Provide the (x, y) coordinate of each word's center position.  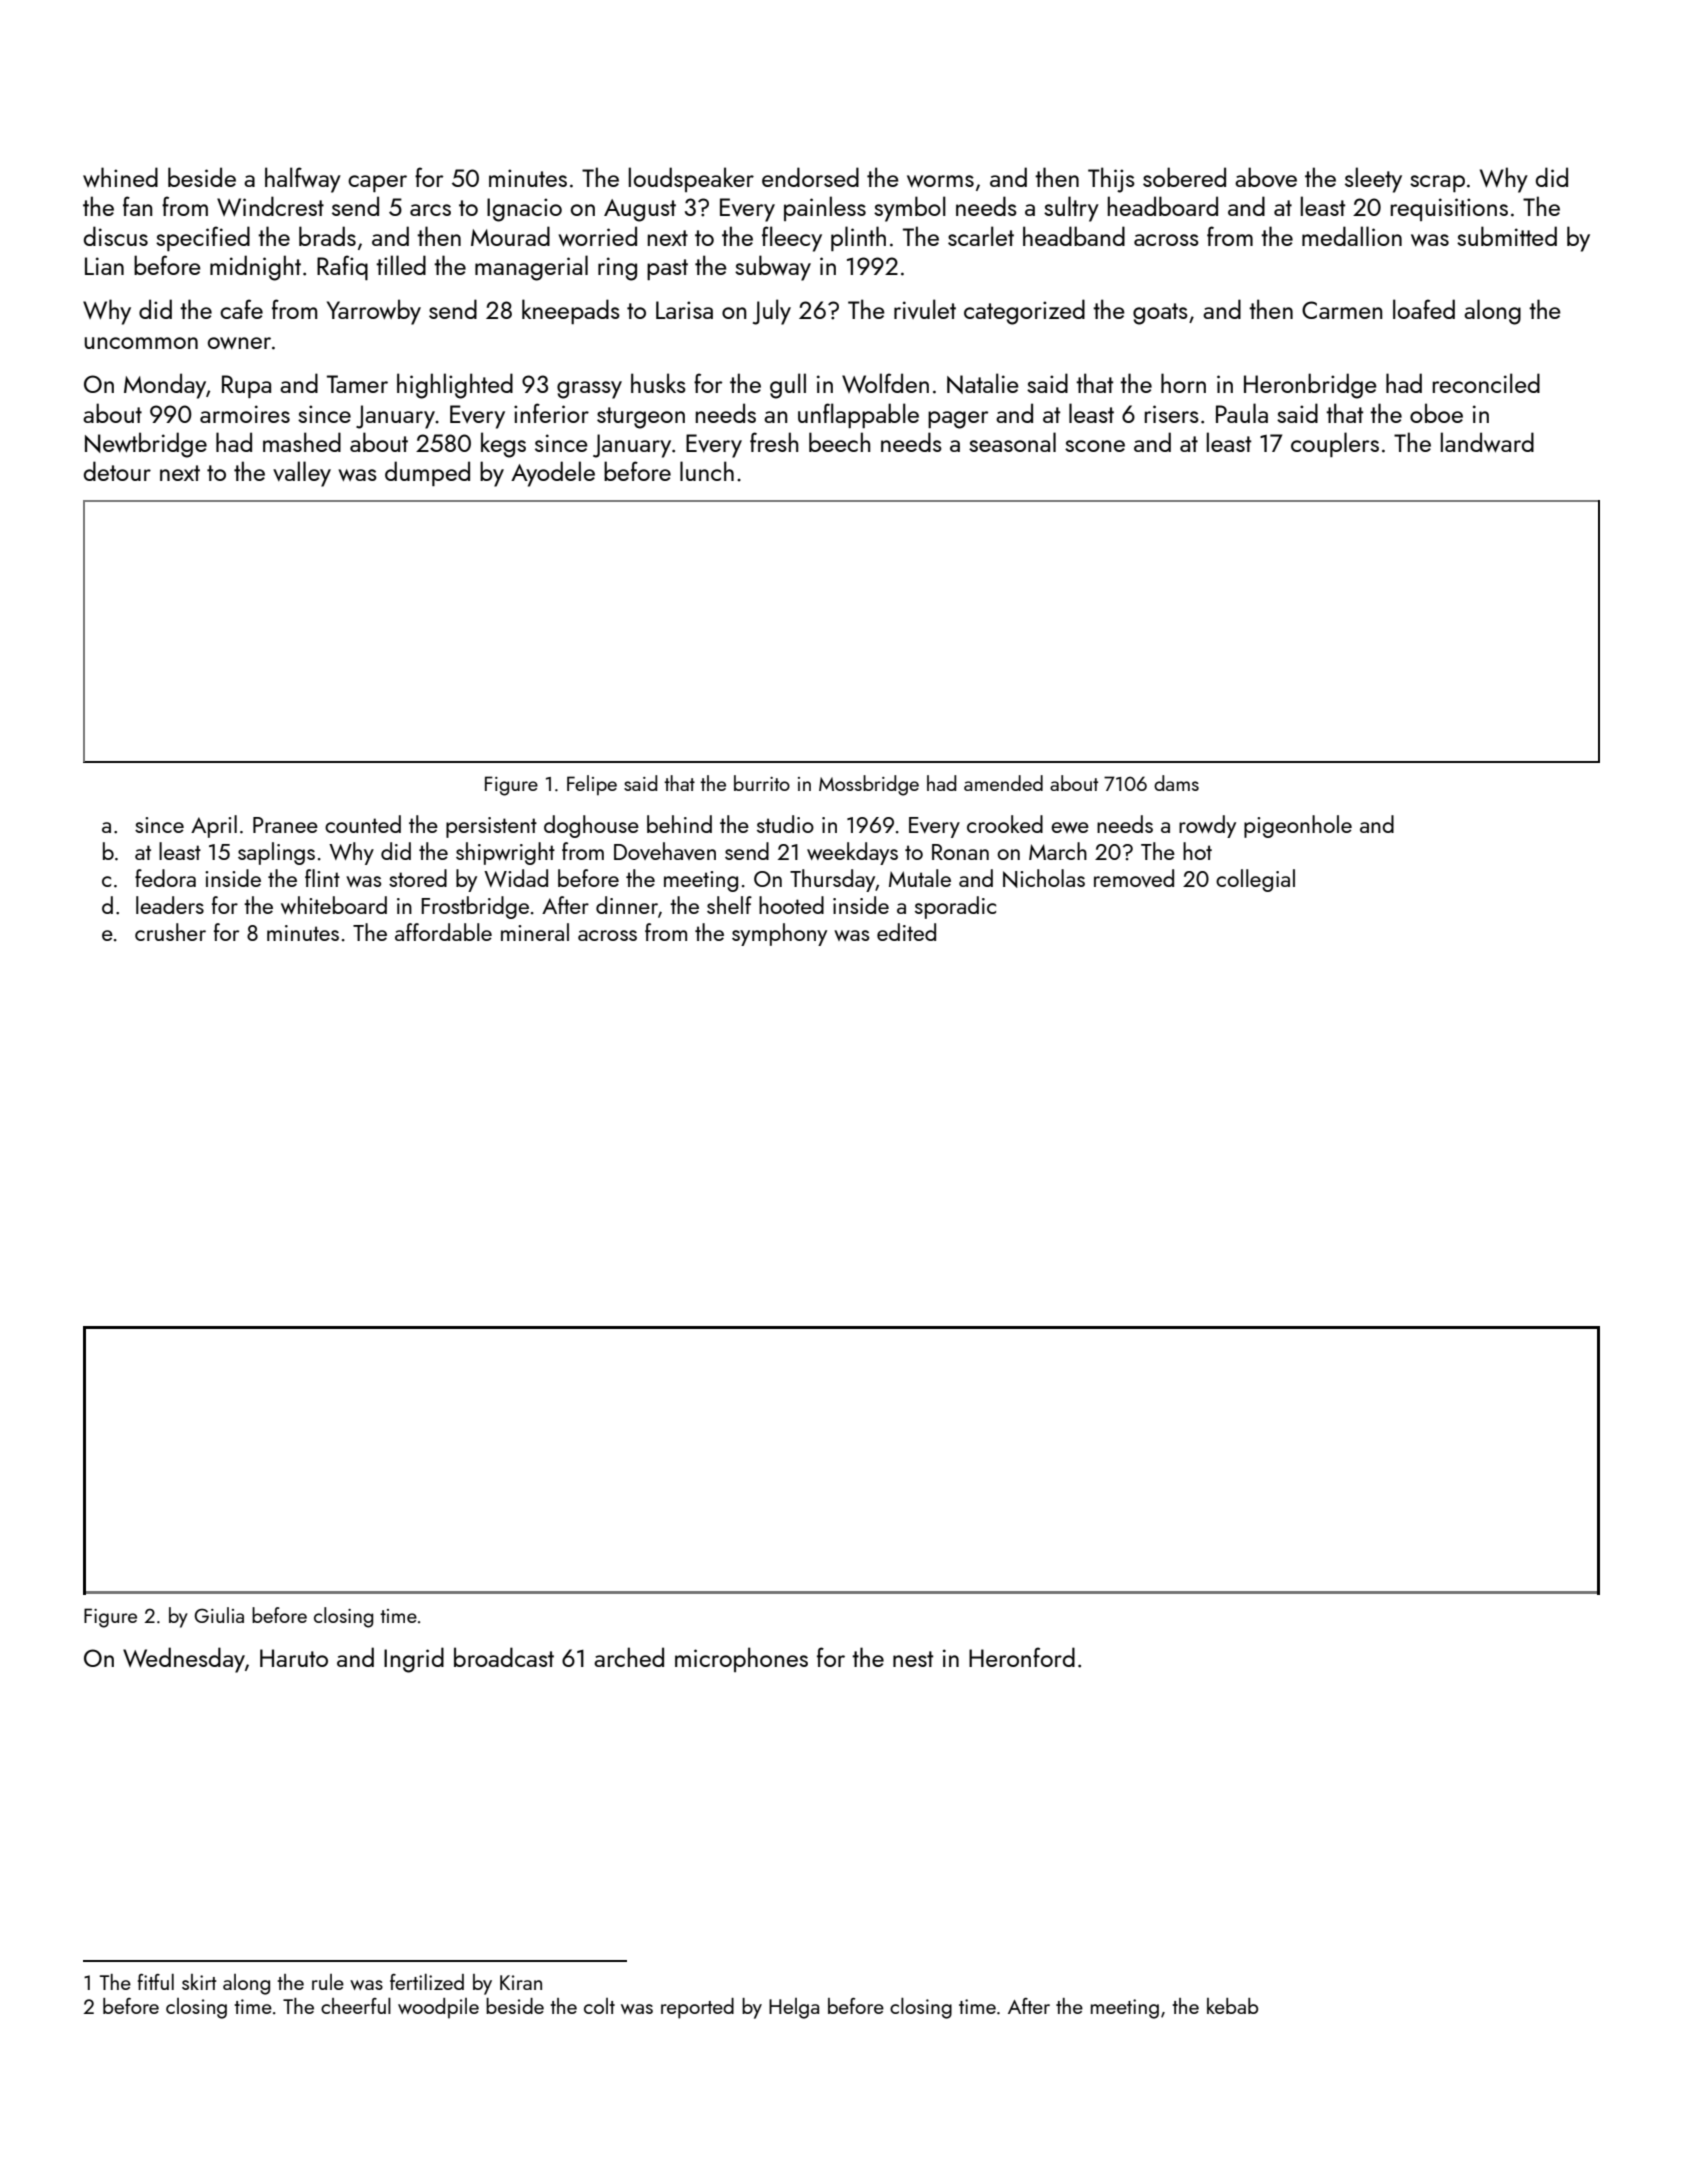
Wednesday (184, 1660)
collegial (1255, 880)
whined (120, 177)
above (1266, 177)
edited (906, 932)
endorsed (810, 177)
